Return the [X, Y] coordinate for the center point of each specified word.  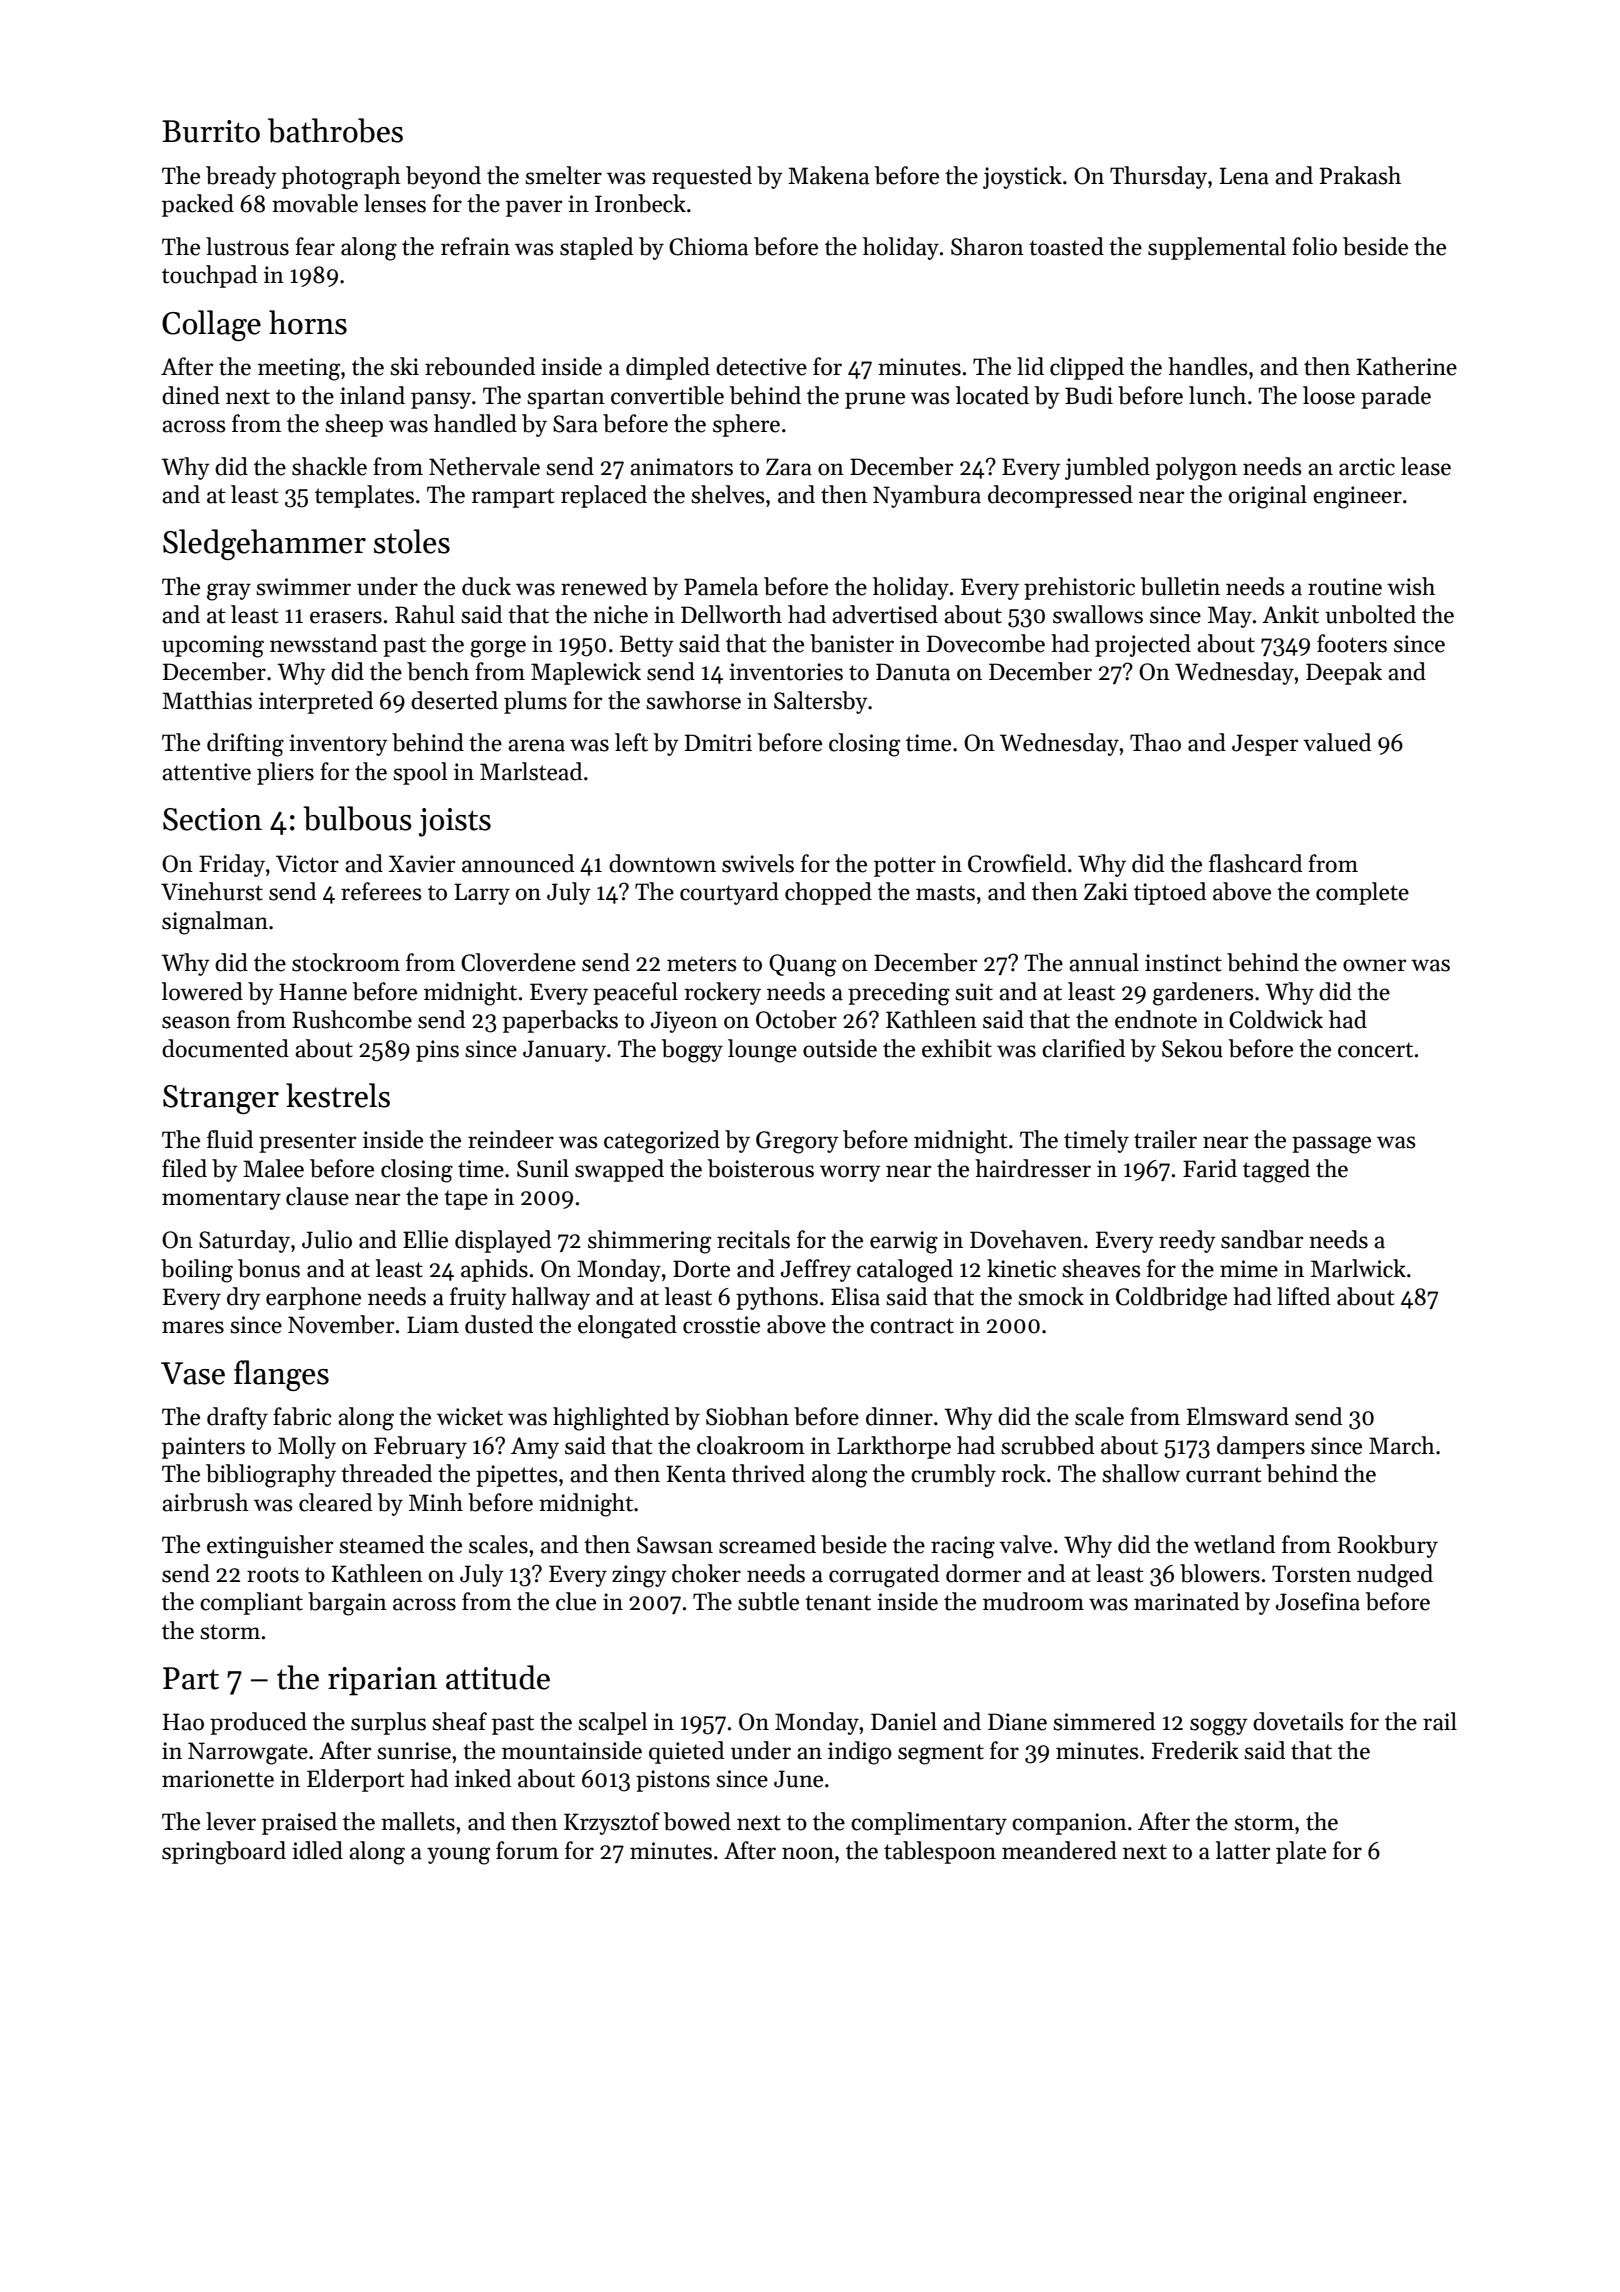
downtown [662, 863]
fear [315, 246]
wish [1411, 586]
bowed [697, 1821]
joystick [1022, 177]
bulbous [357, 818]
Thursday [1158, 177]
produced [258, 1723]
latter [1243, 1850]
